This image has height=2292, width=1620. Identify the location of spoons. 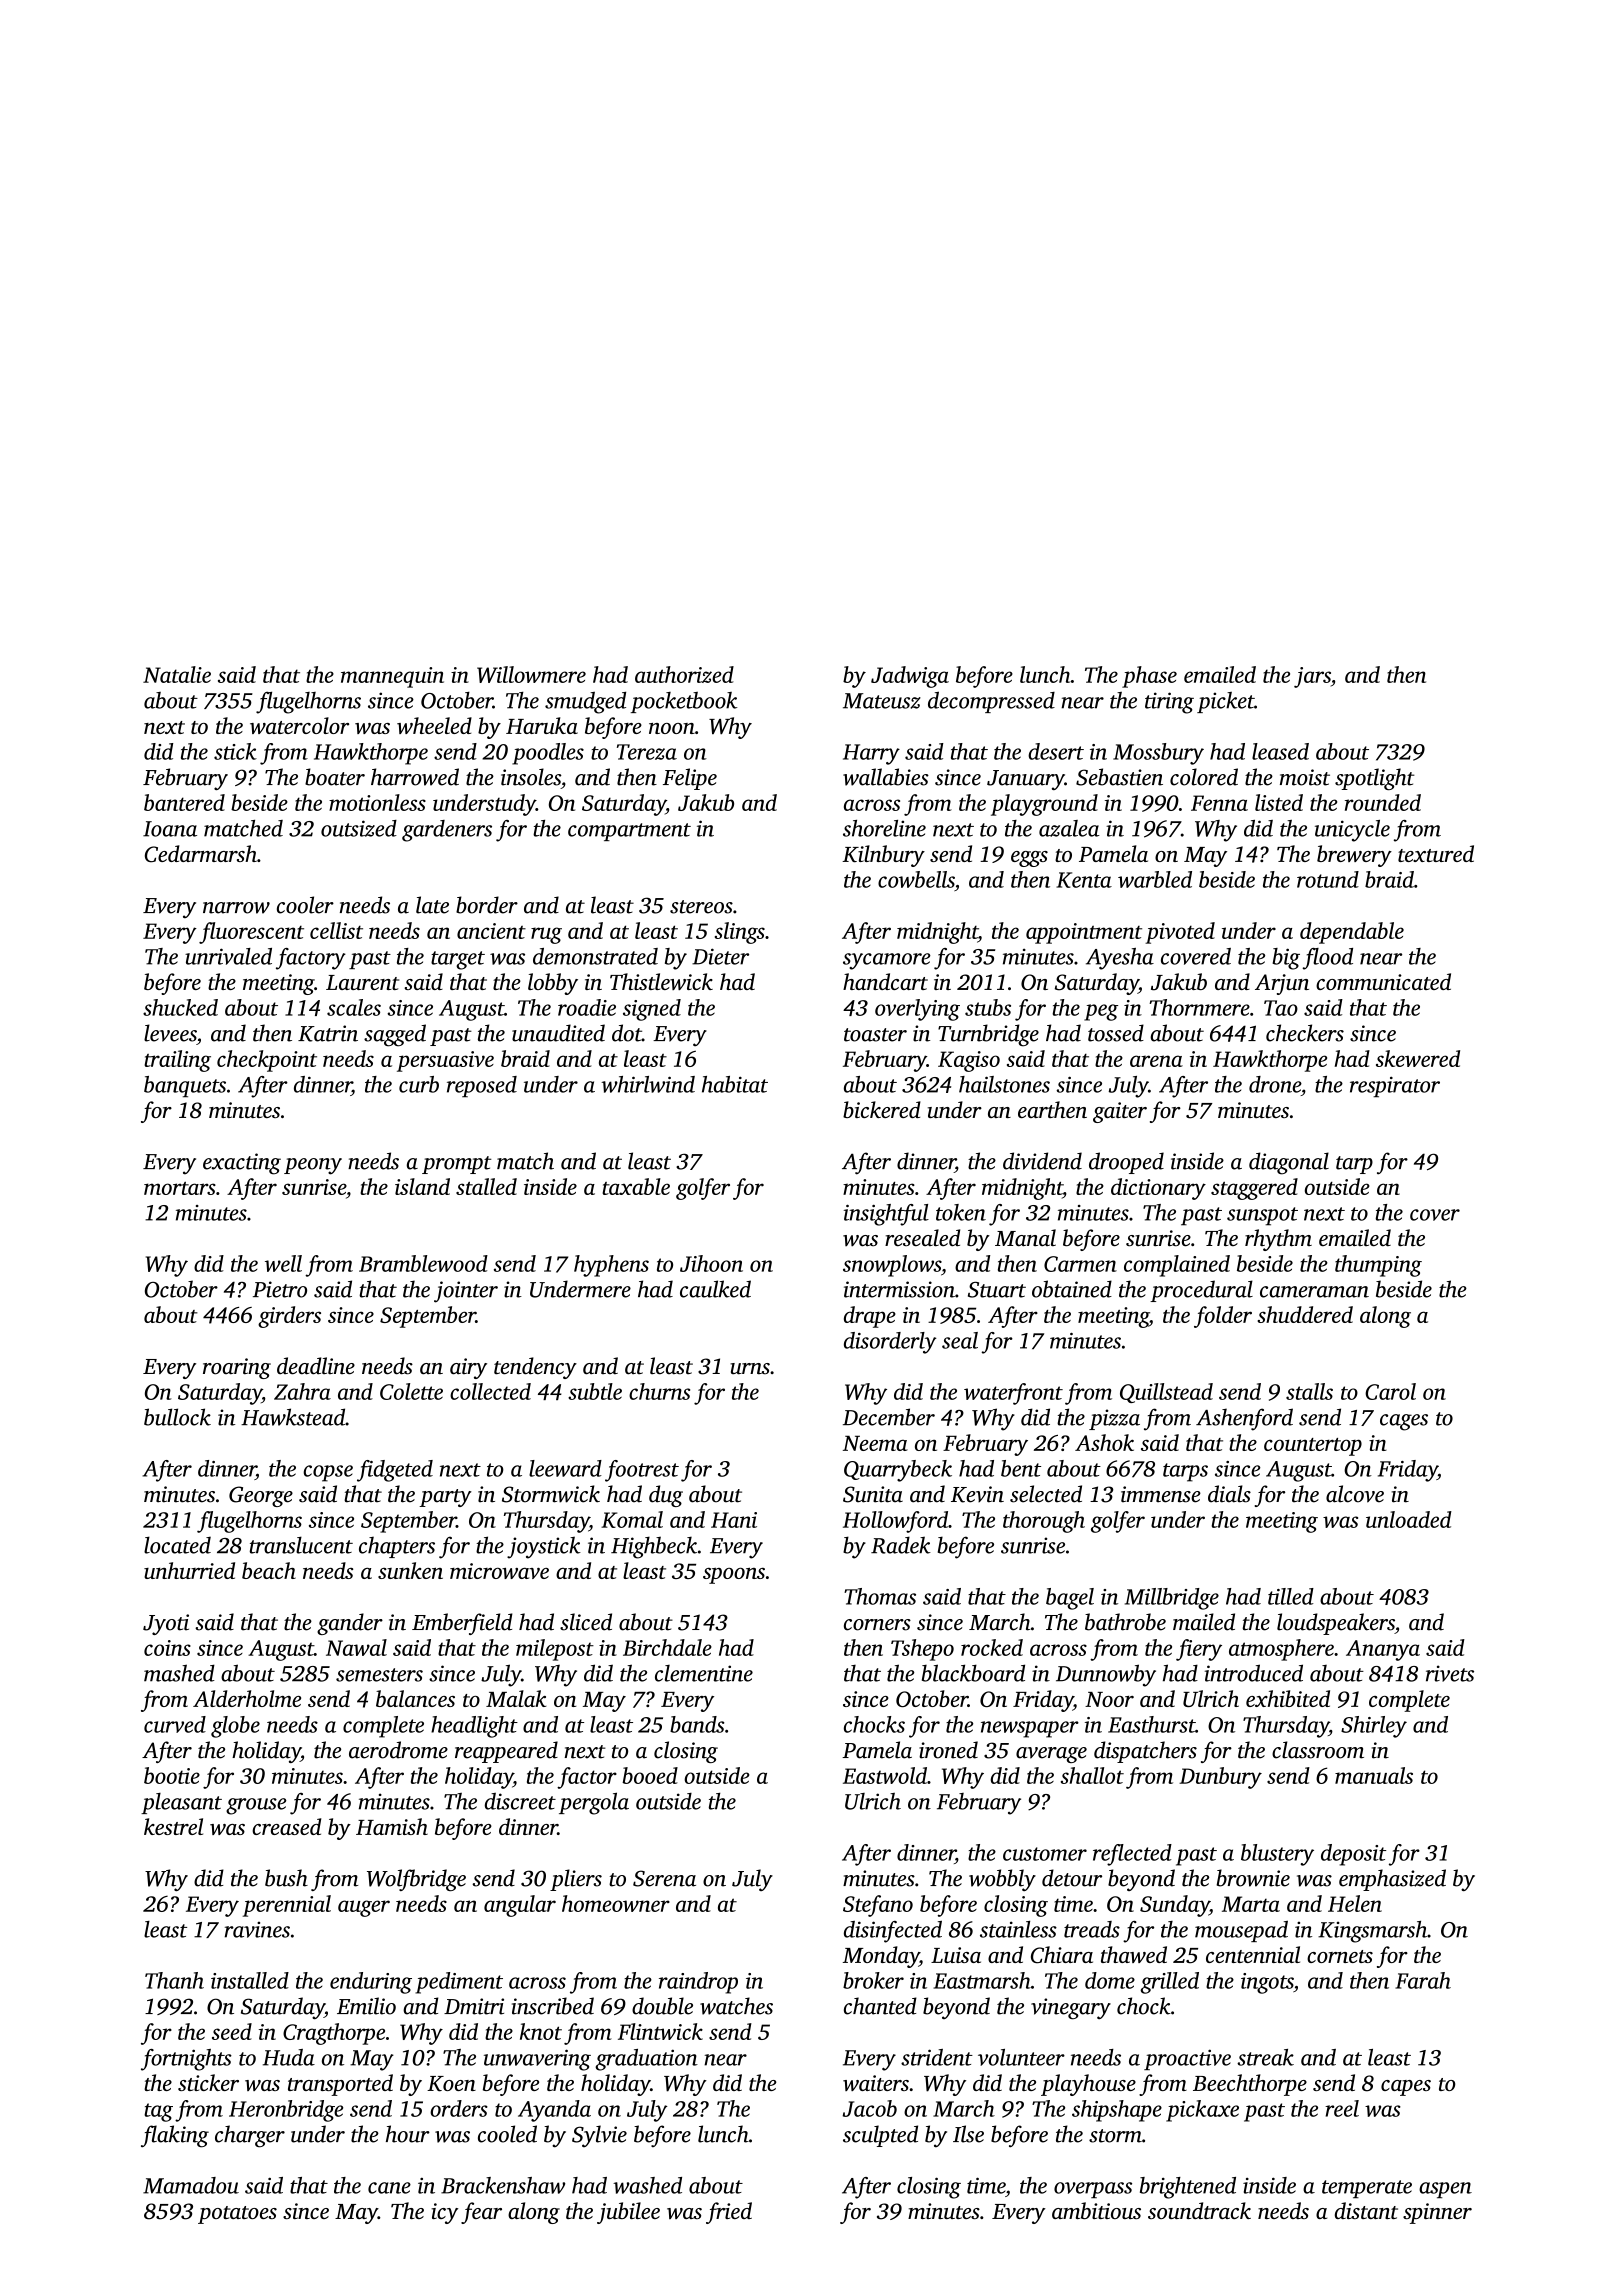
(734, 1575).
